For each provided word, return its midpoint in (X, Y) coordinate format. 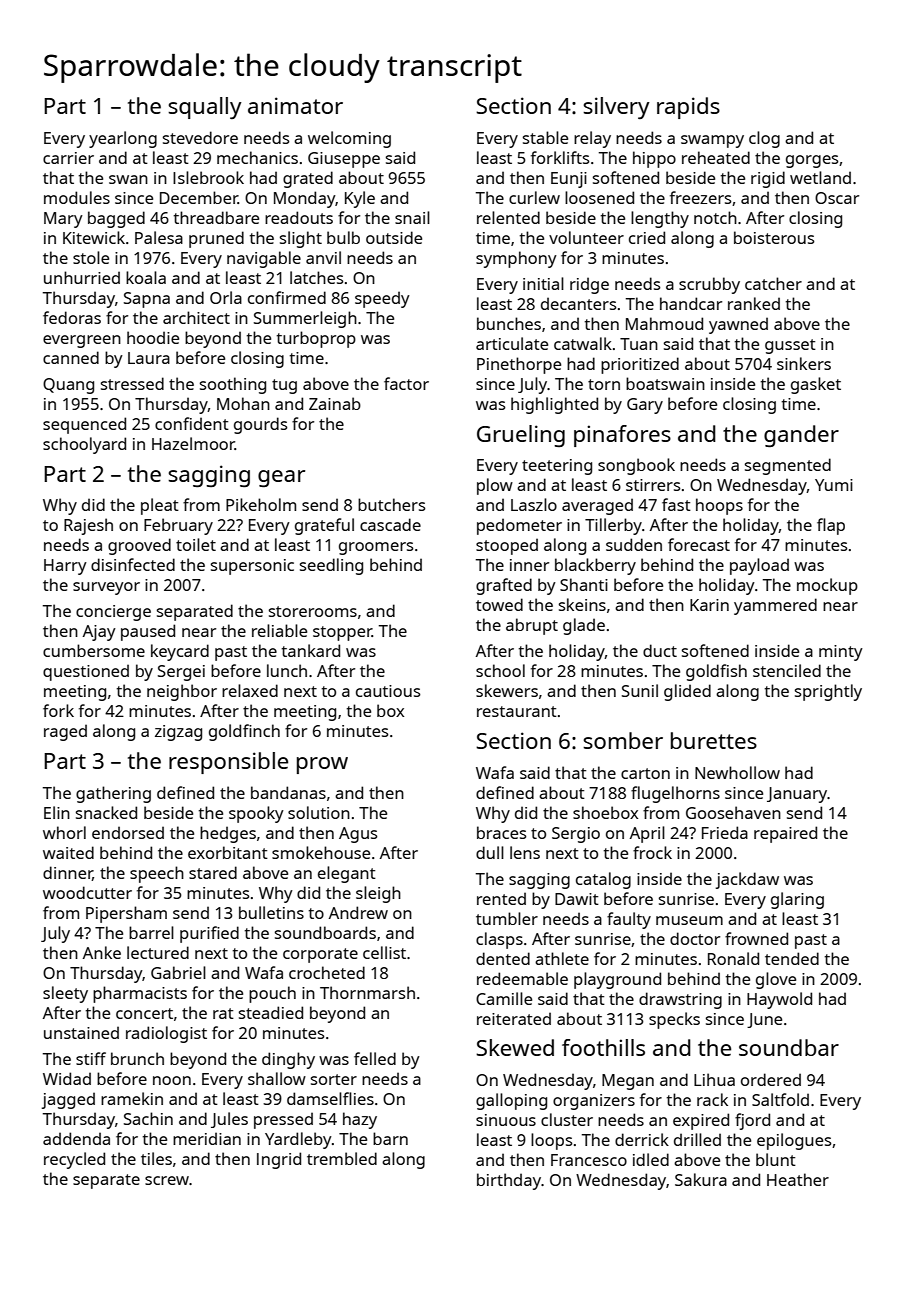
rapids (688, 108)
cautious (388, 691)
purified (209, 934)
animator (295, 105)
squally (205, 108)
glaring (797, 900)
